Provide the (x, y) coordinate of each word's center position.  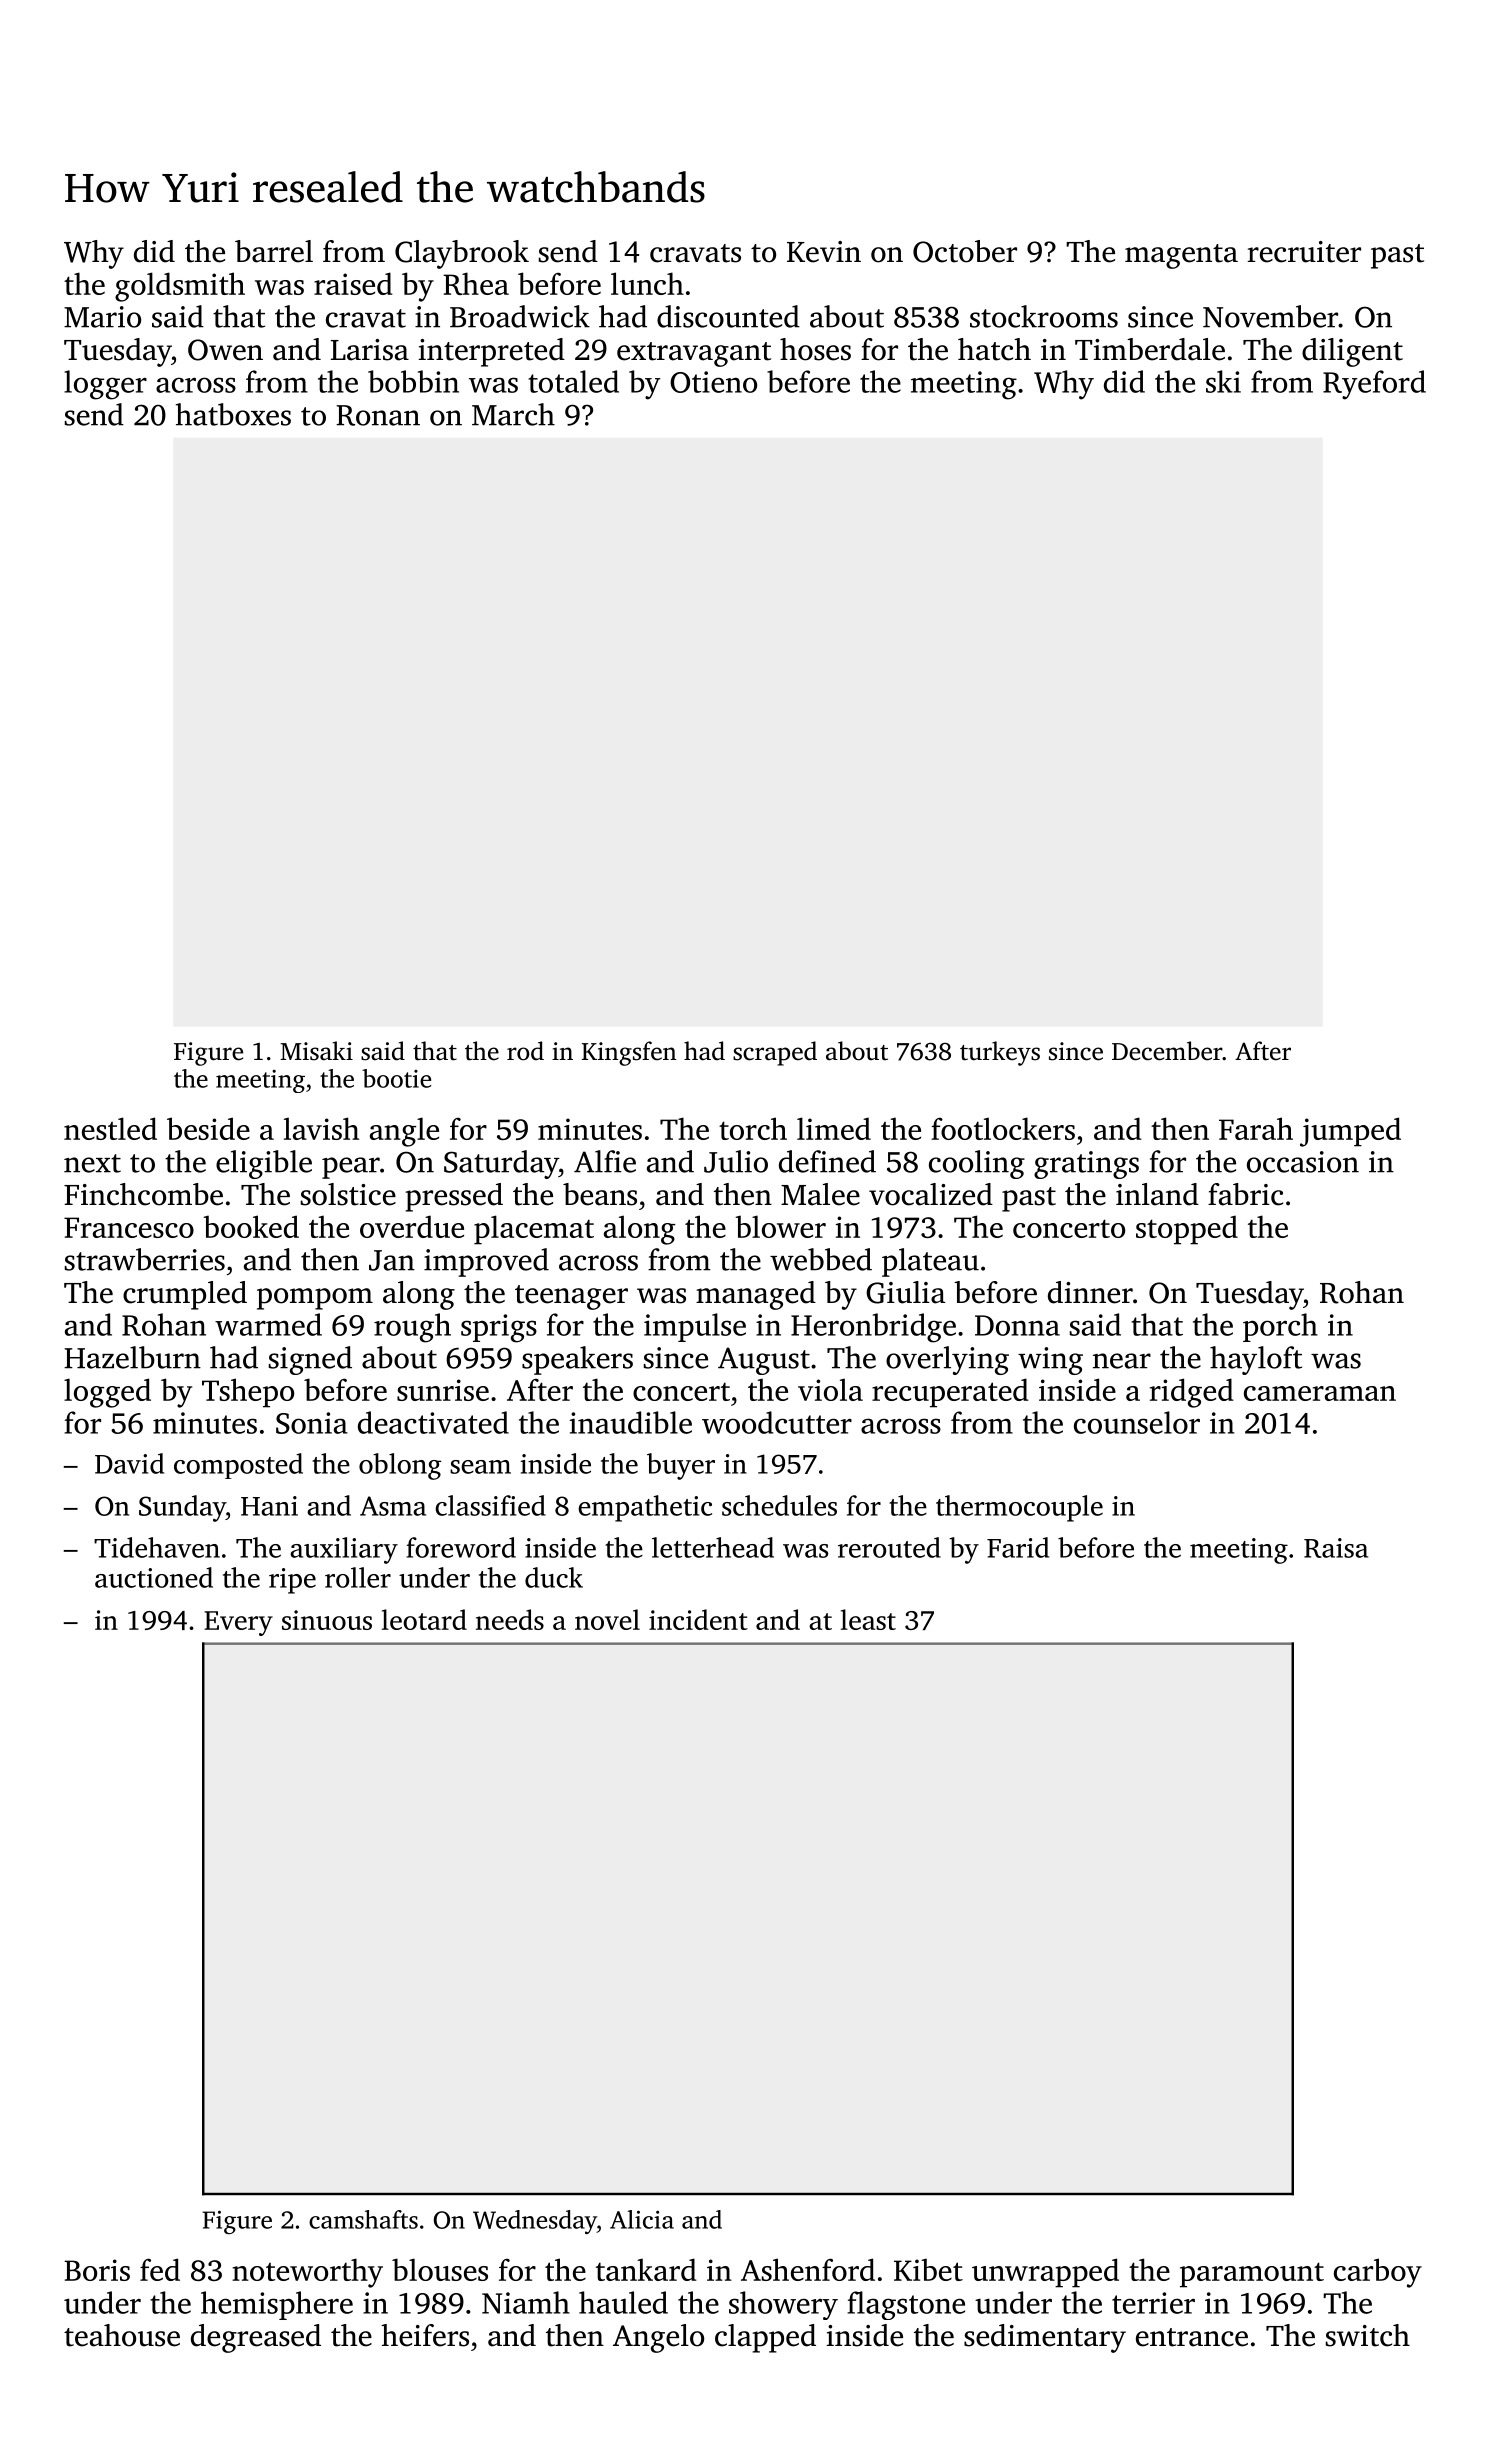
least (868, 1619)
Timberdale (1150, 349)
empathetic (645, 1508)
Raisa (1336, 1548)
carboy (1378, 2273)
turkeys (1000, 1053)
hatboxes (233, 414)
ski (1223, 381)
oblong (400, 1466)
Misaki (316, 1051)
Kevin (824, 252)
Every (238, 1623)
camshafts (363, 2219)
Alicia (642, 2219)
